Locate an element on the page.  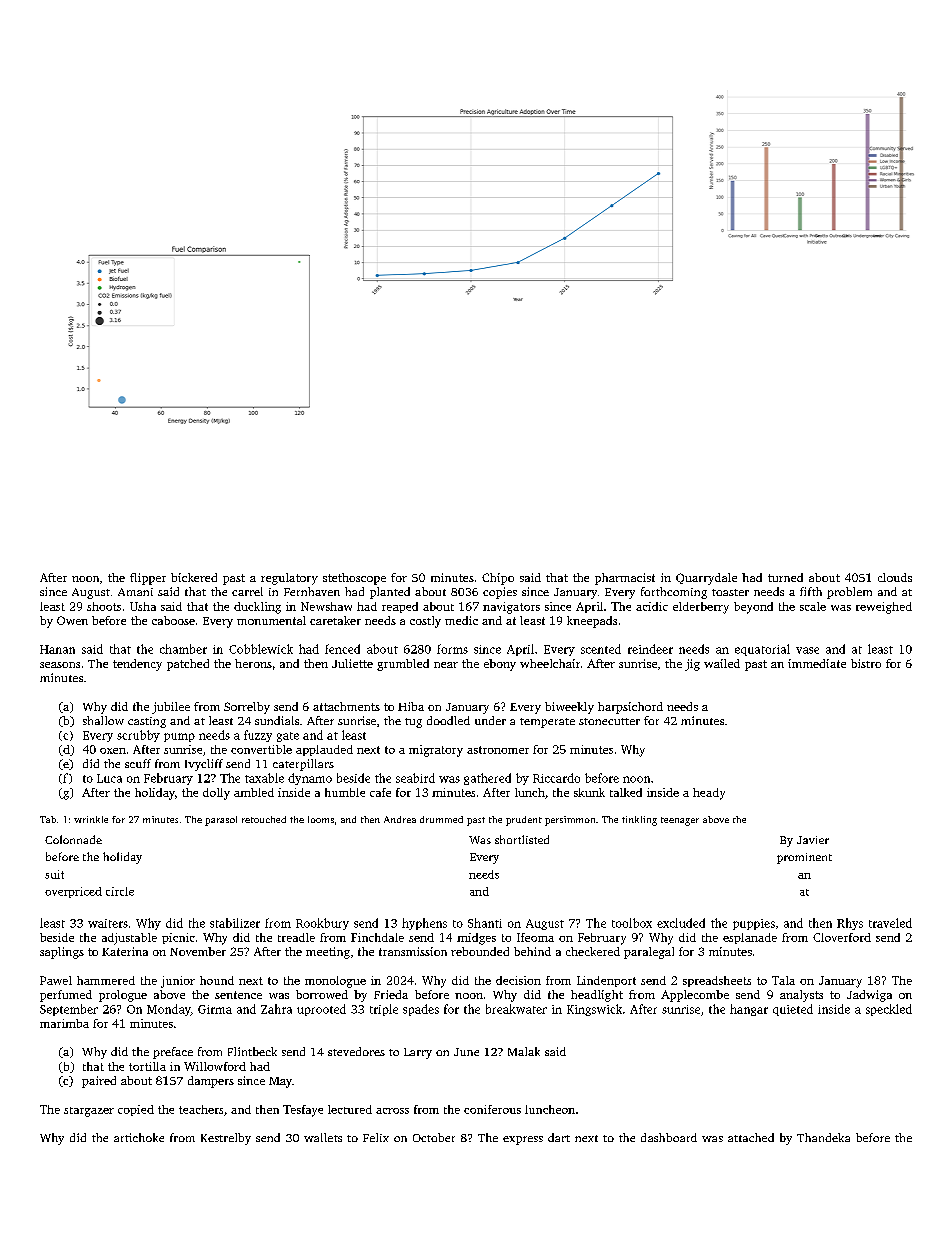
clouds is located at coordinates (895, 577).
